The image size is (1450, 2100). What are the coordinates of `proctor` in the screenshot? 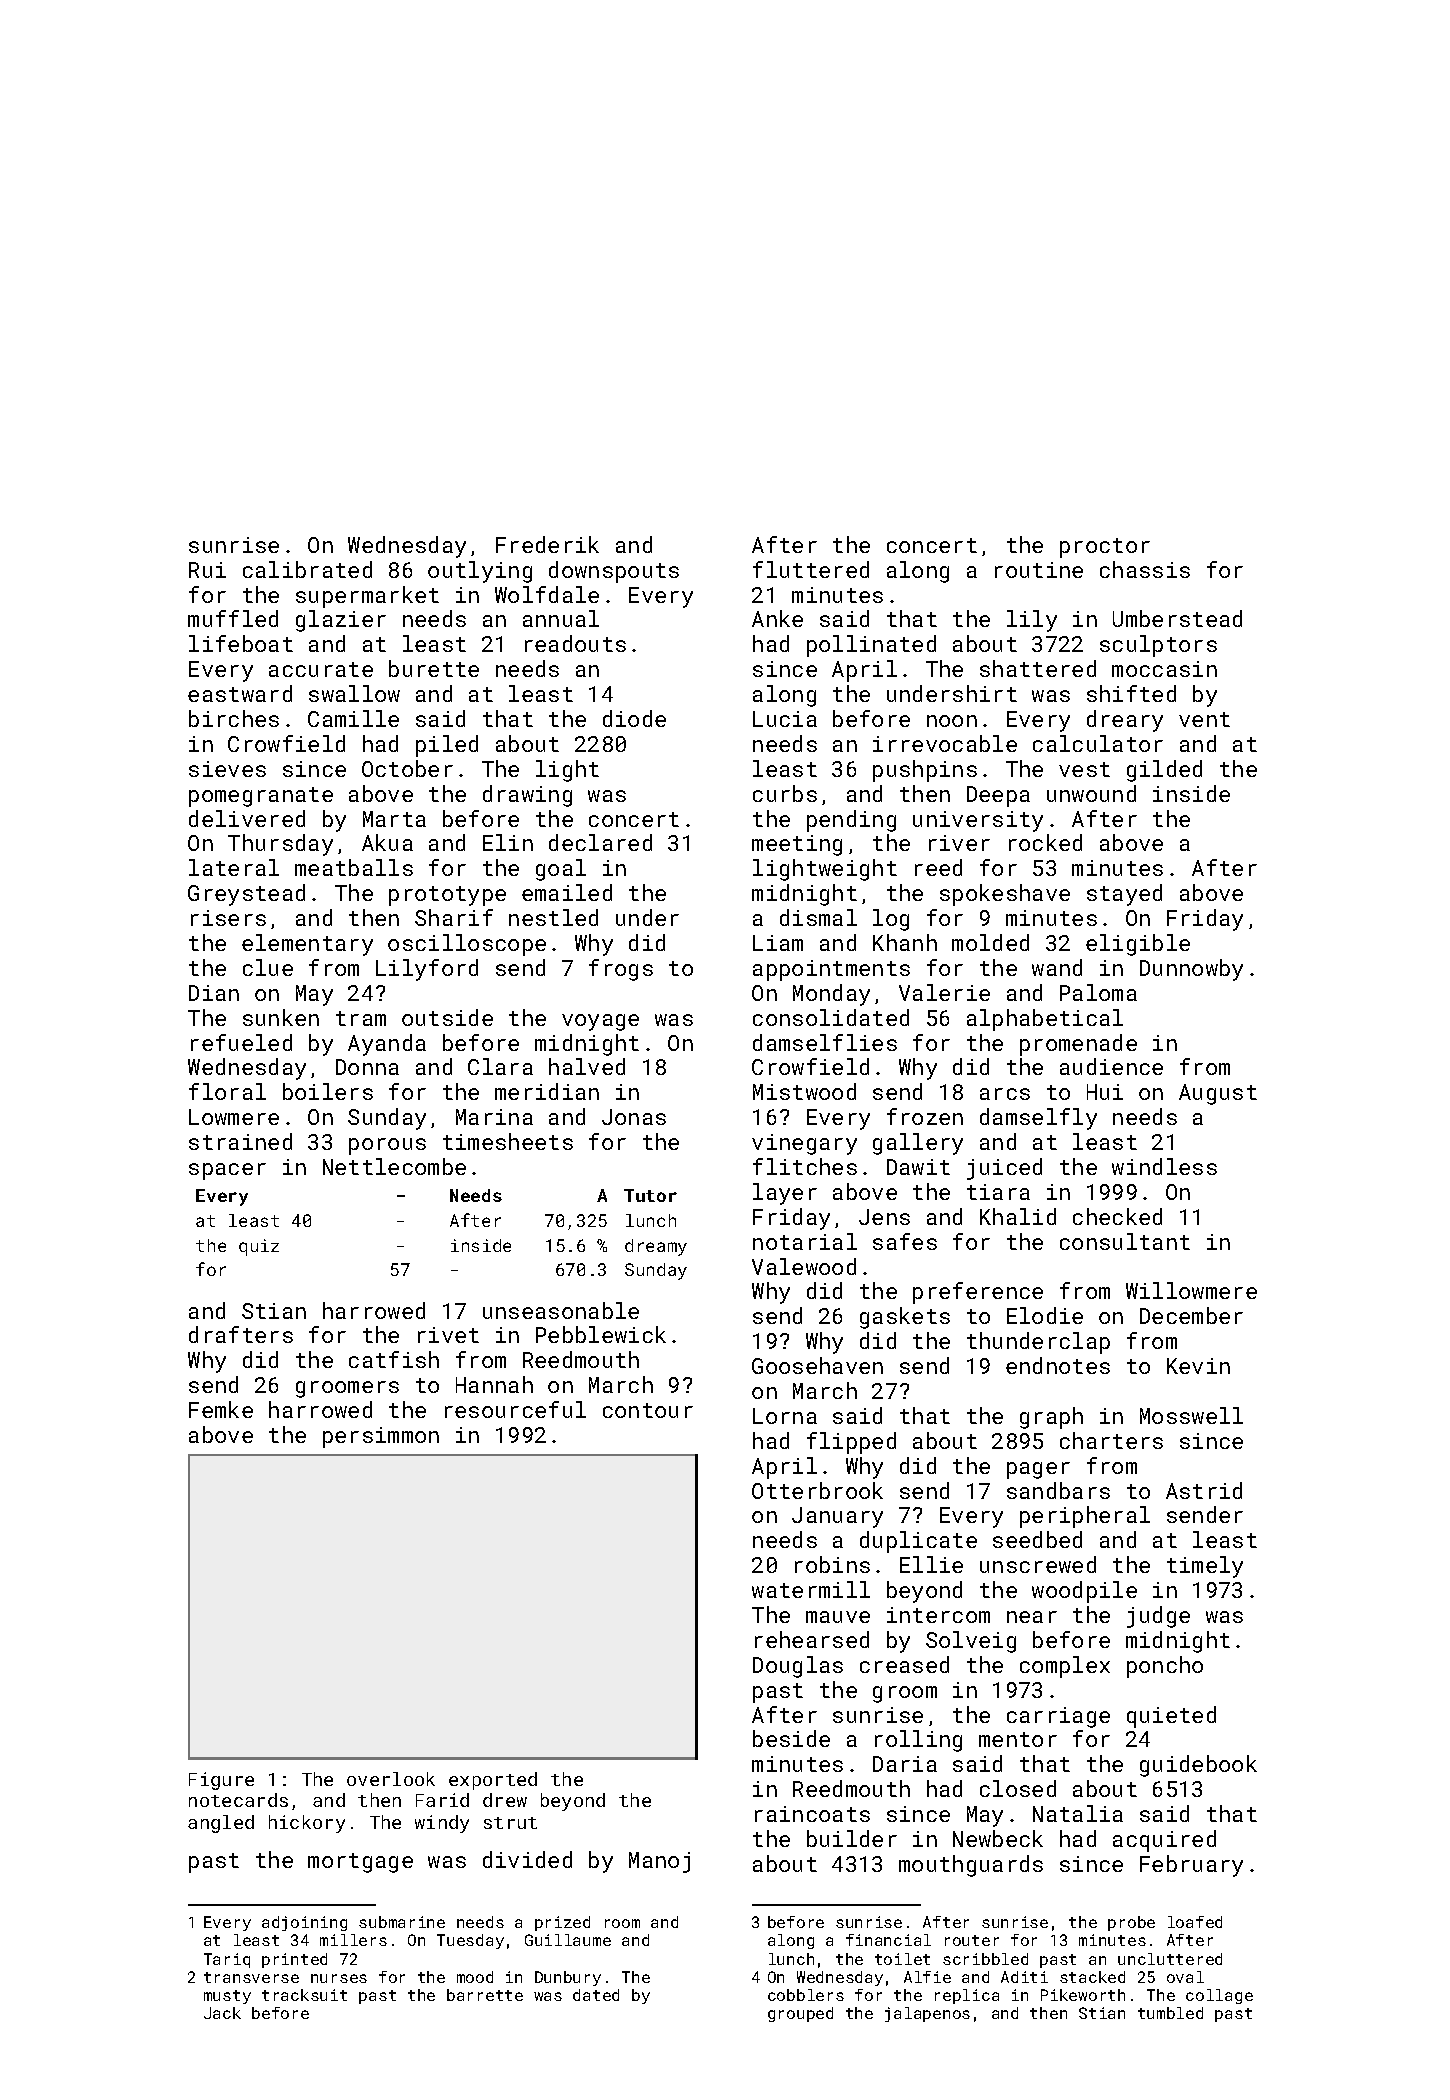 It's located at (1105, 548).
